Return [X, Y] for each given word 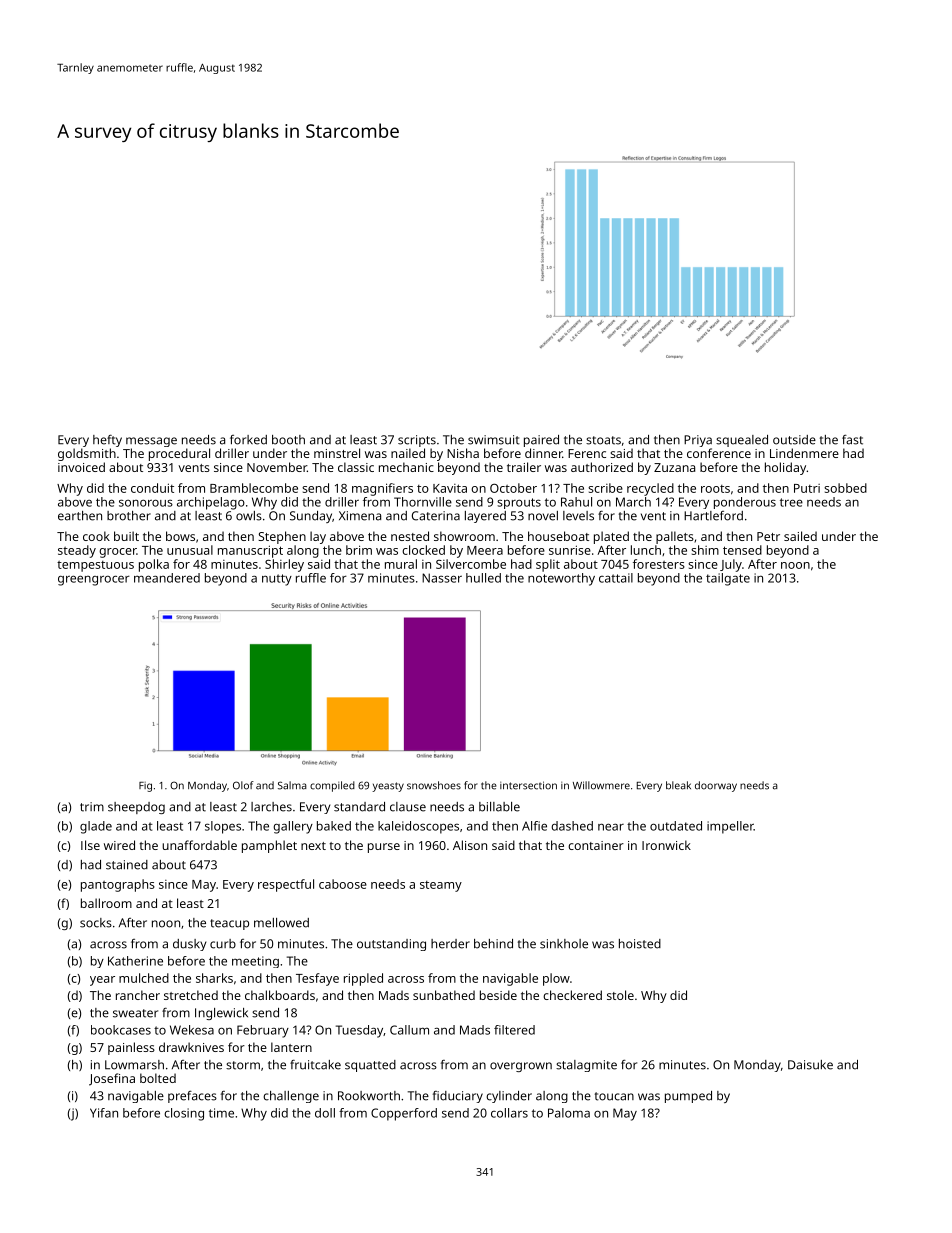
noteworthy [561, 579]
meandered [167, 578]
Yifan [104, 1113]
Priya [698, 441]
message [151, 442]
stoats [603, 440]
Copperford [404, 1114]
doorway [716, 786]
